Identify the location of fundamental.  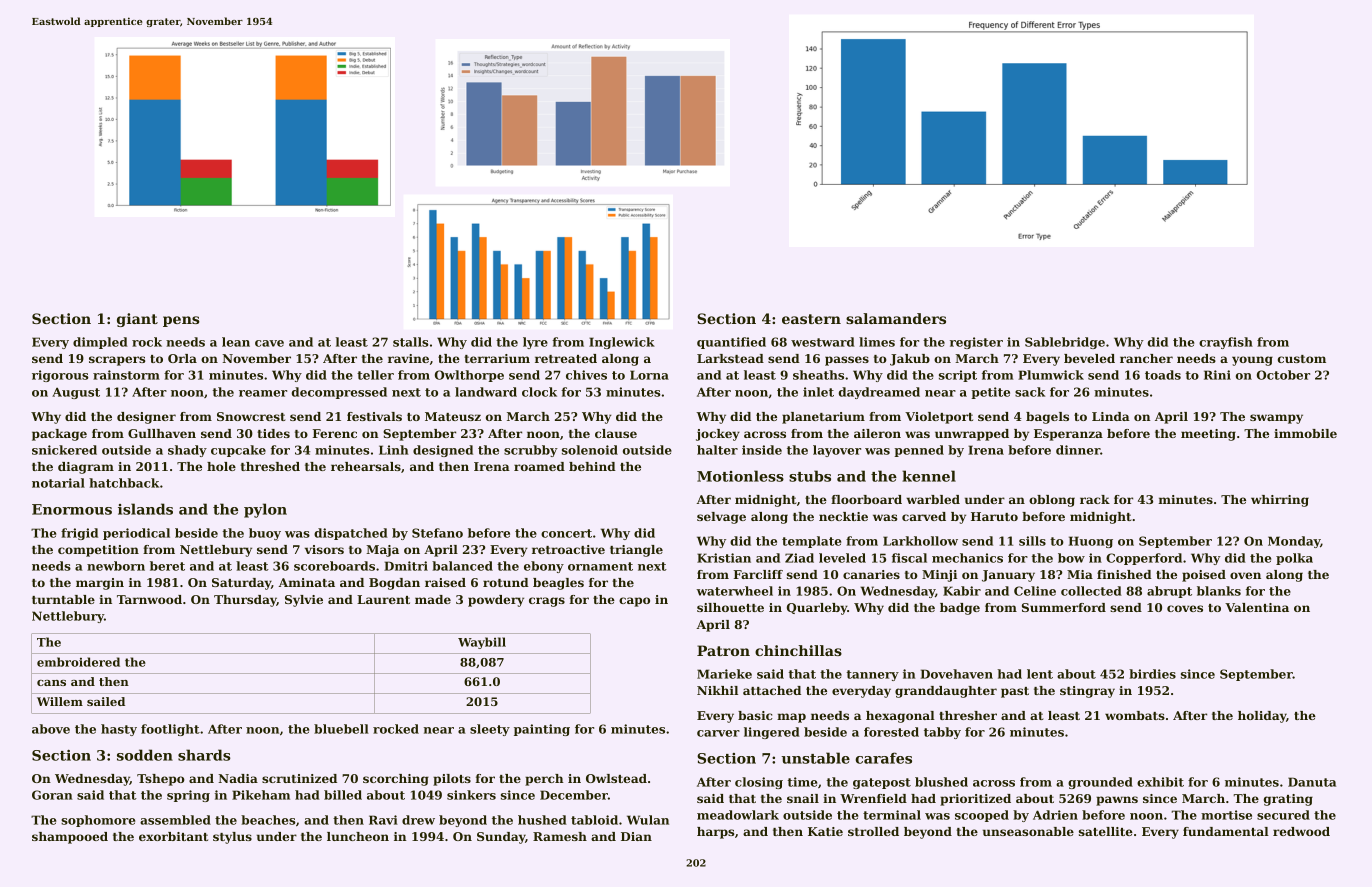
(1226, 831).
